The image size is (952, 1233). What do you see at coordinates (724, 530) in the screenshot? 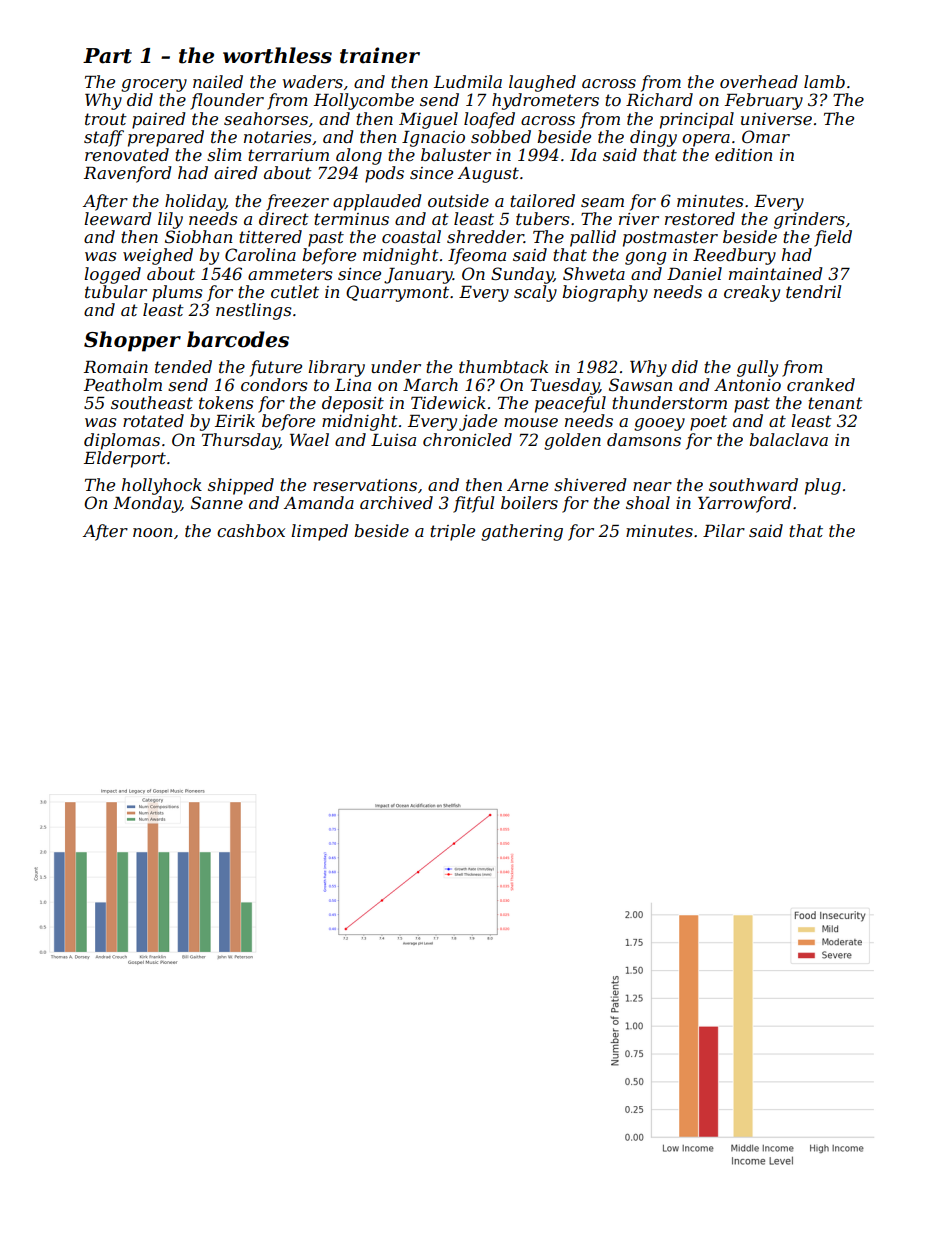
I see `Pilar` at bounding box center [724, 530].
